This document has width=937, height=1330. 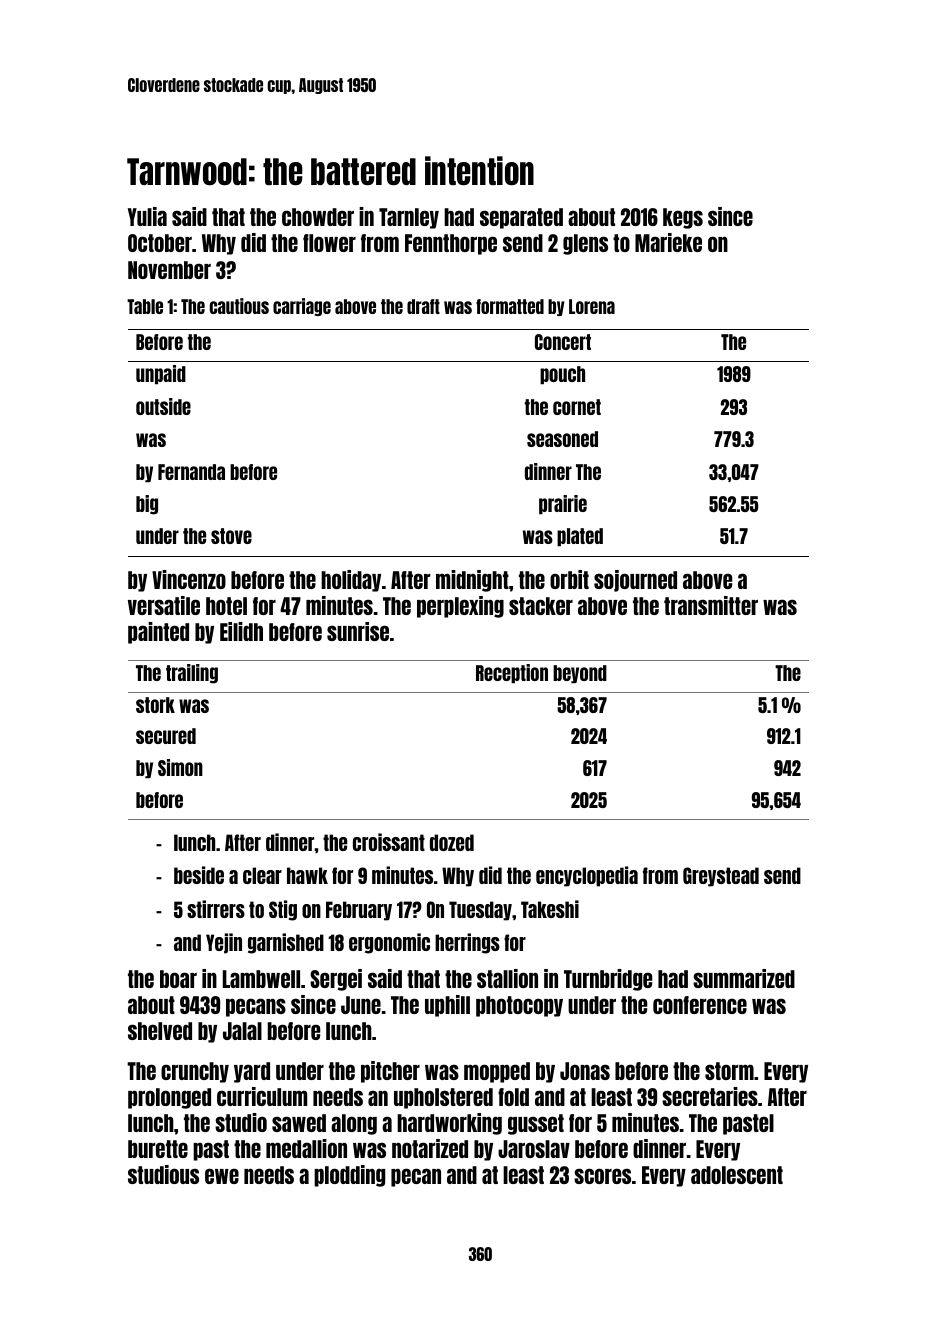 What do you see at coordinates (169, 270) in the document?
I see `November` at bounding box center [169, 270].
